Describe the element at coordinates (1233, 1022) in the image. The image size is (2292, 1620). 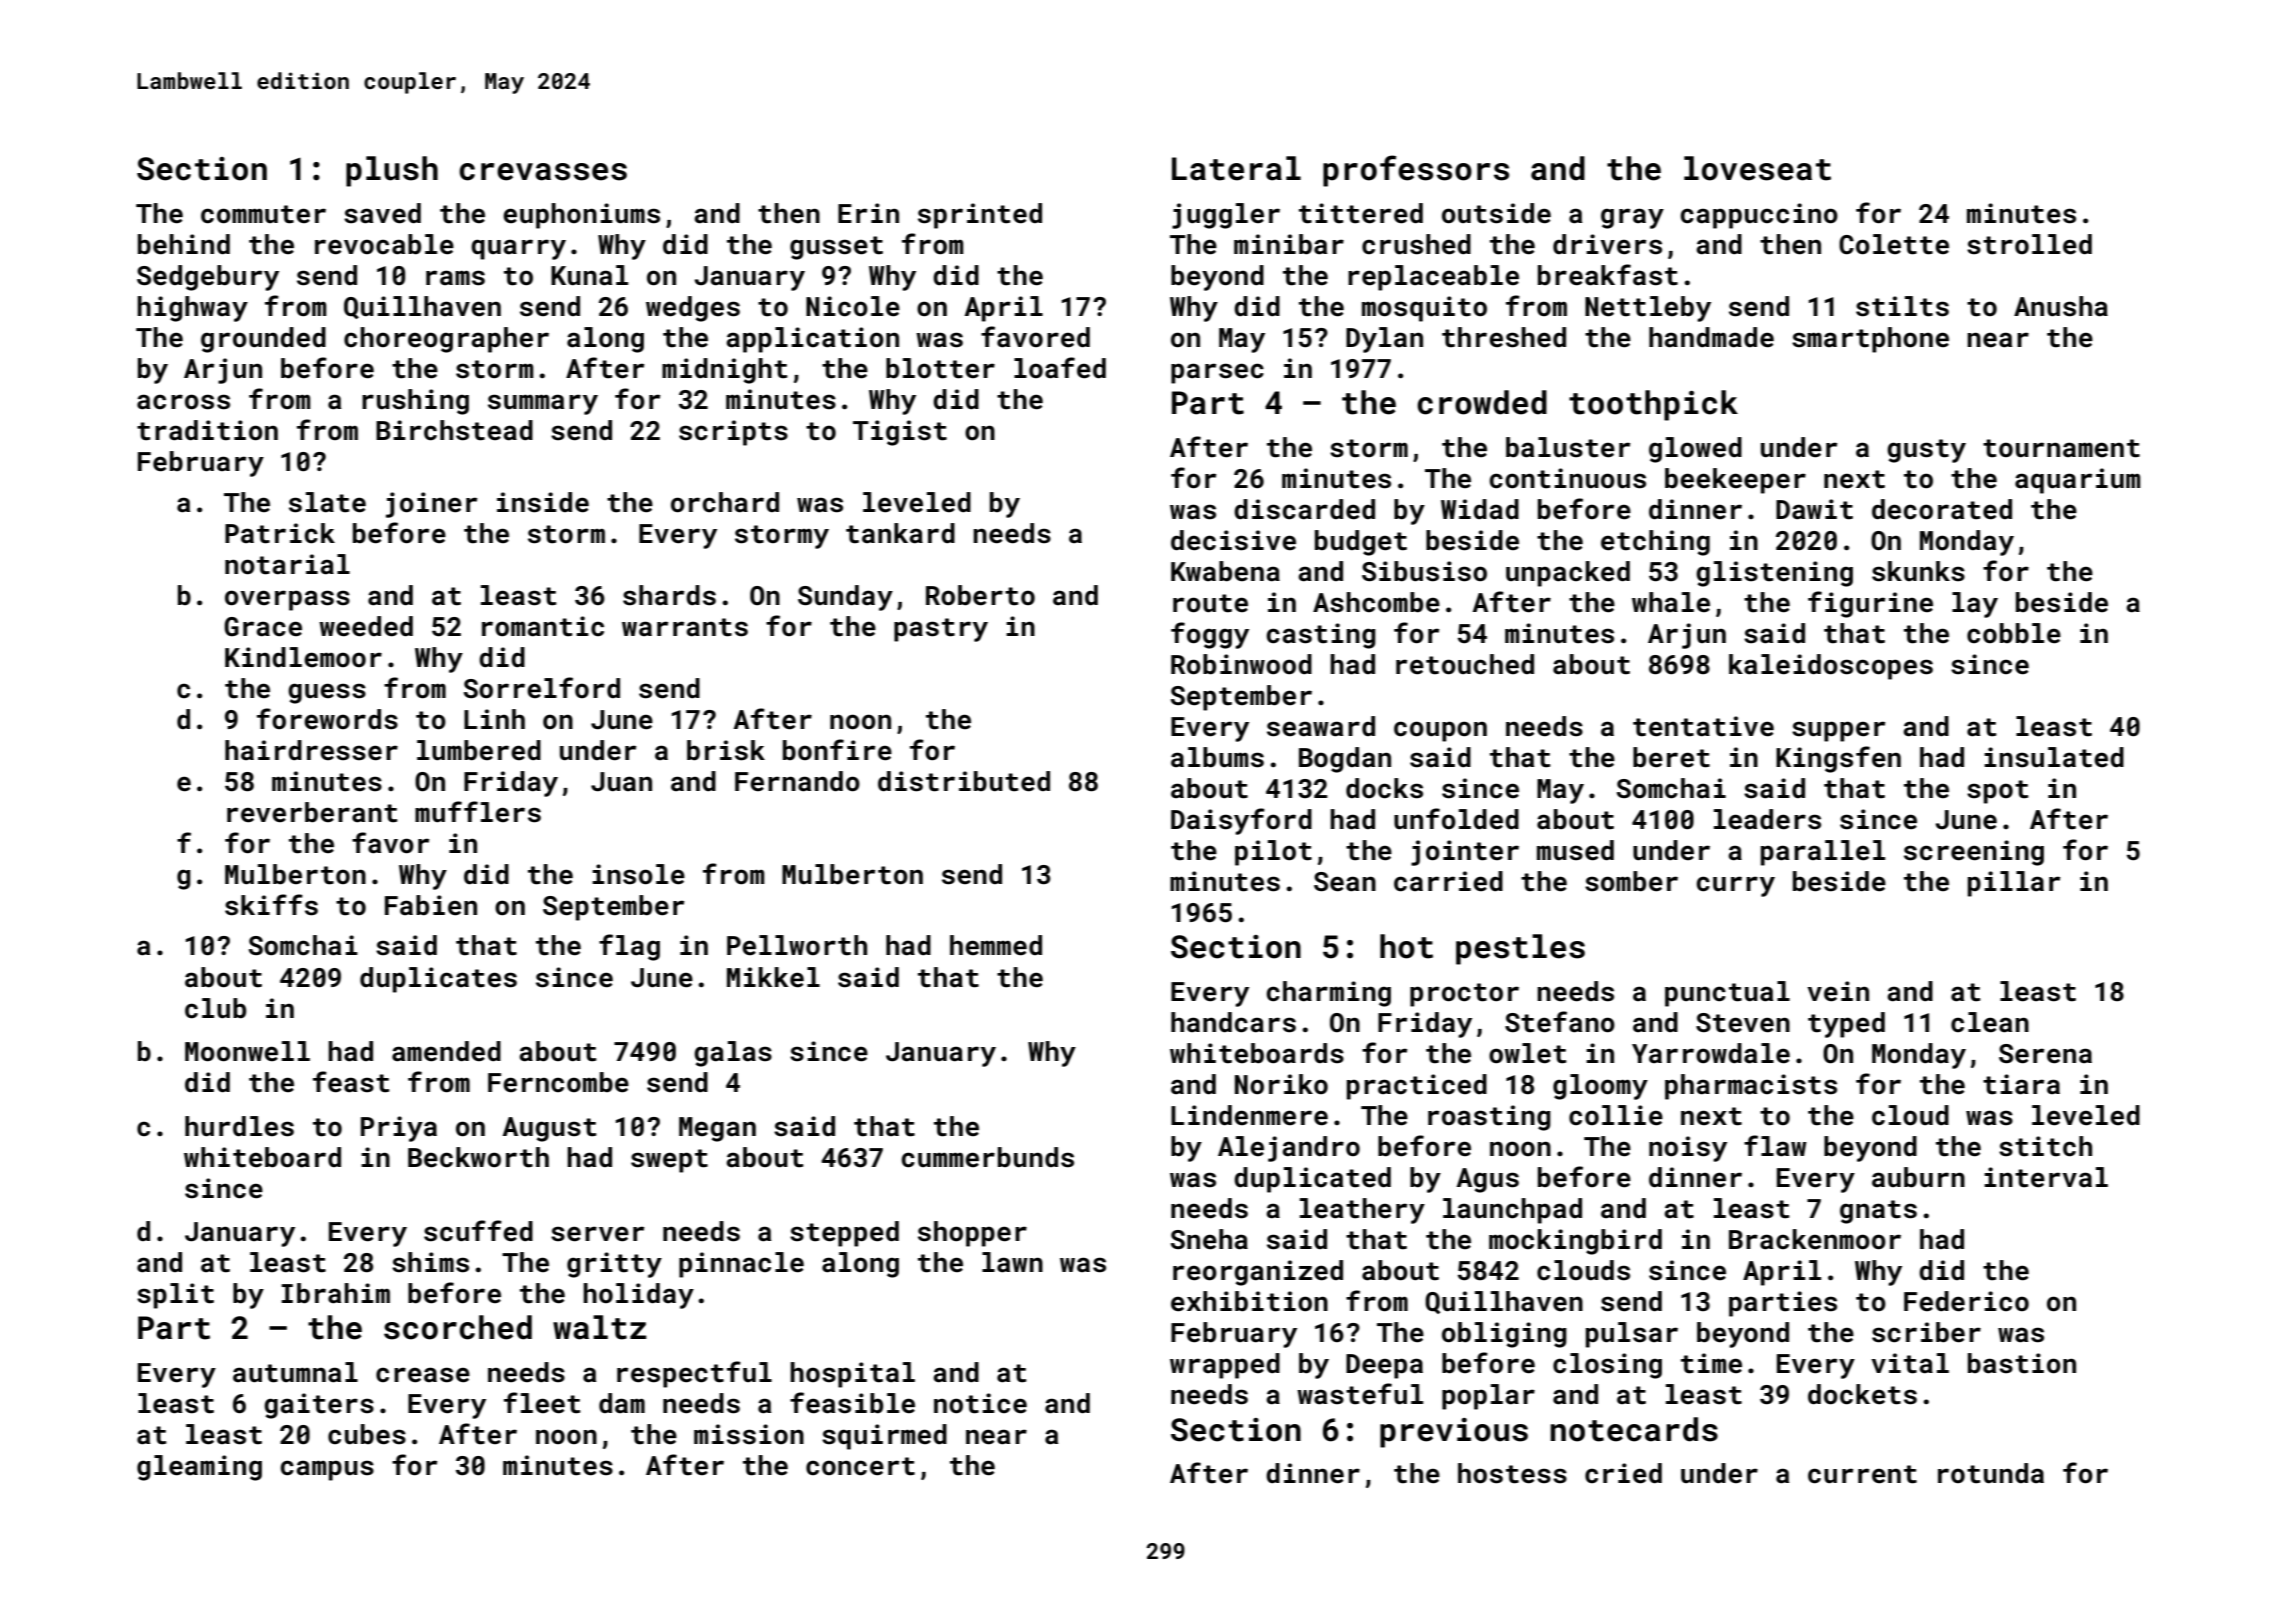
I see `handcars` at that location.
